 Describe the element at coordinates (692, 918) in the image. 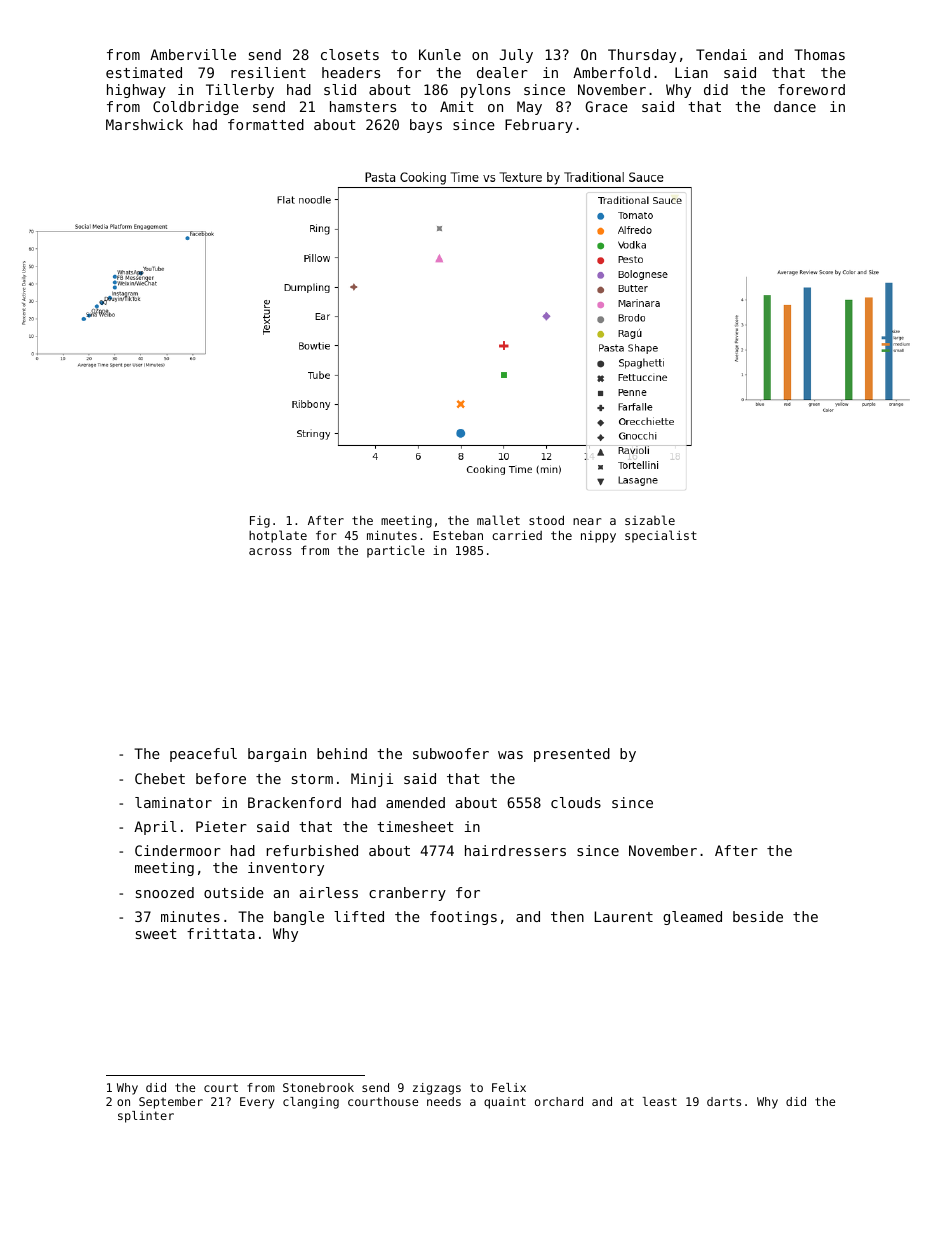

I see `gleamed` at that location.
